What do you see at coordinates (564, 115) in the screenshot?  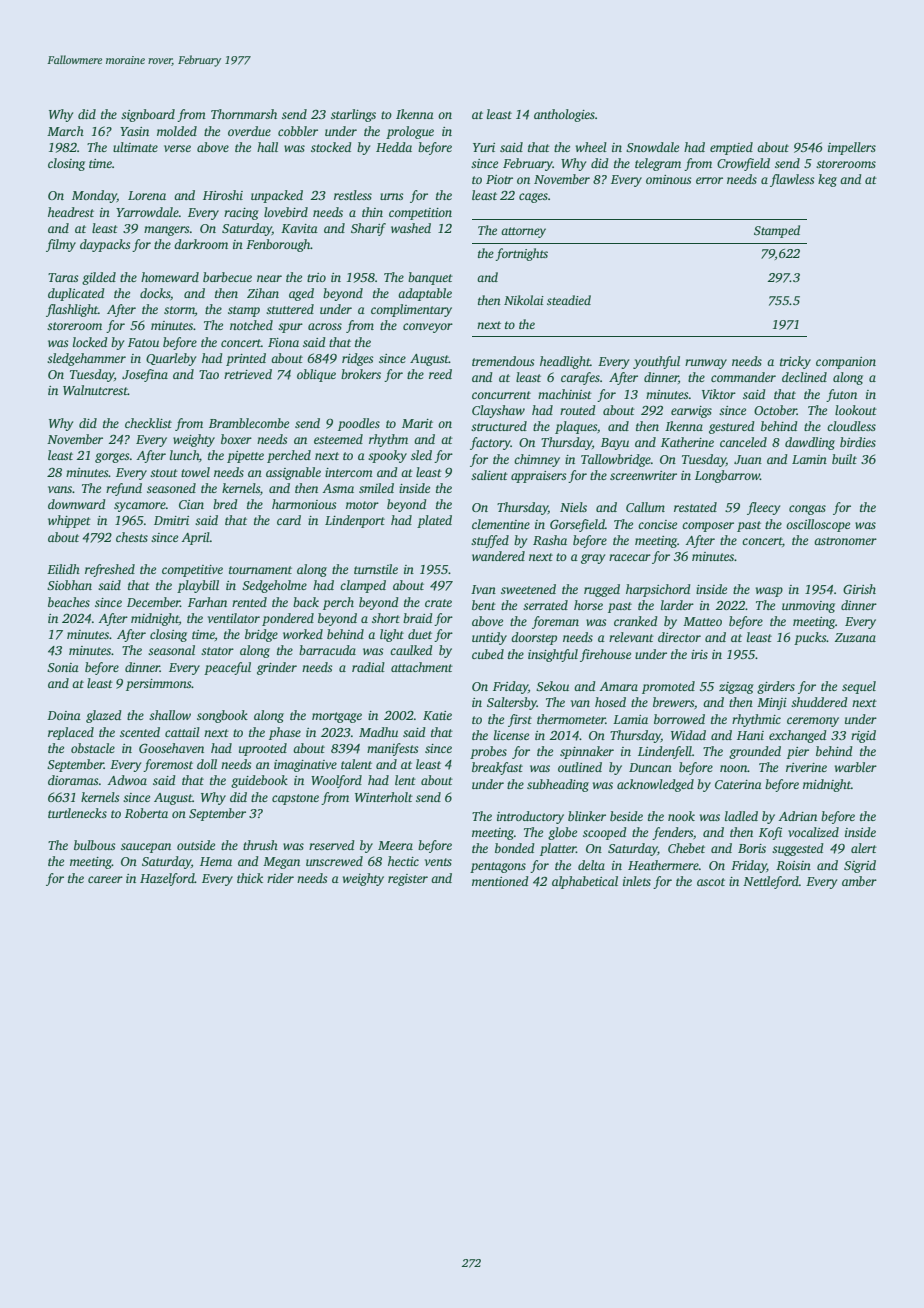 I see `anthologies` at bounding box center [564, 115].
